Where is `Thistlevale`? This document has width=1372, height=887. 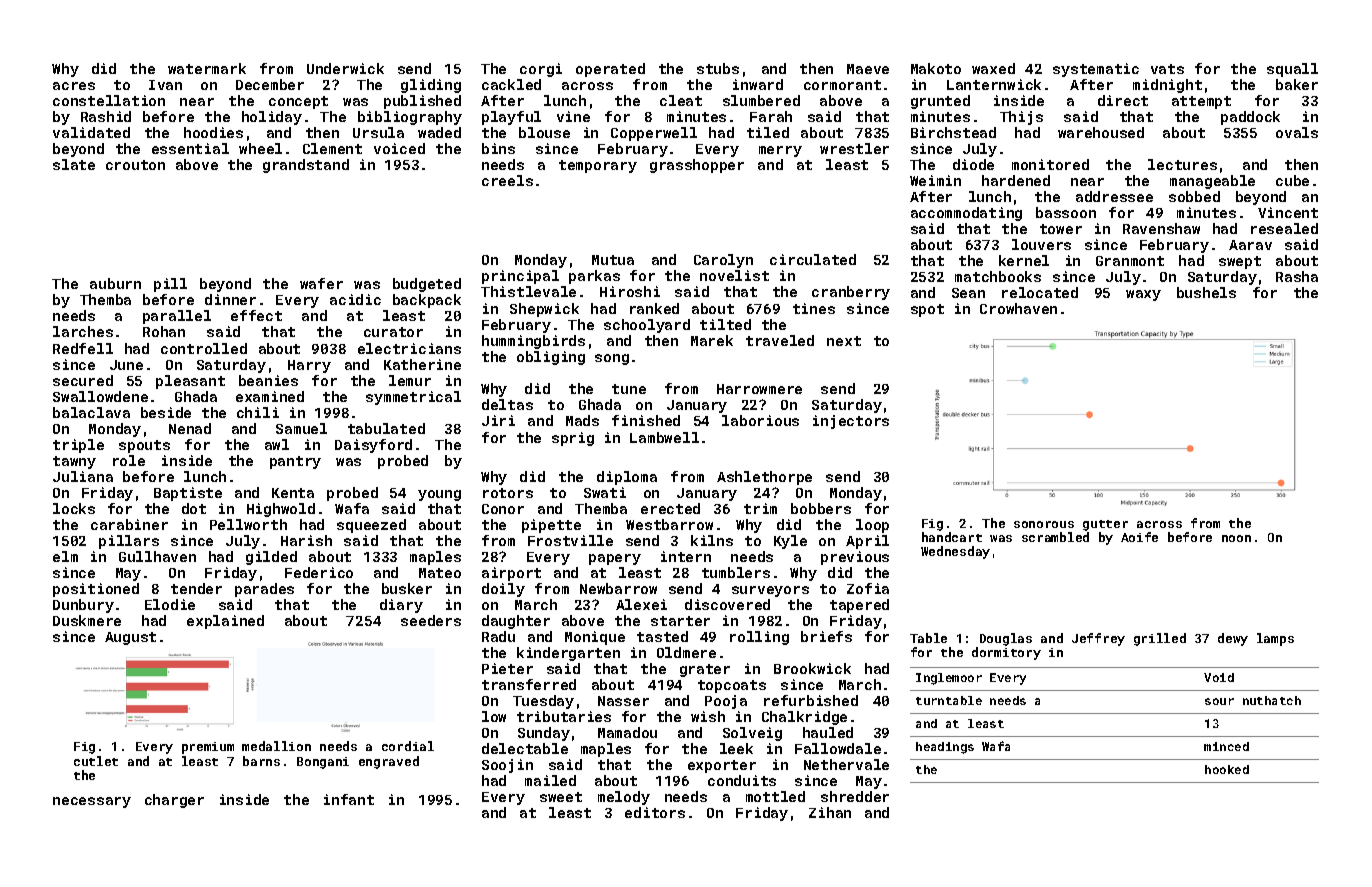 Thistlevale is located at coordinates (528, 291).
